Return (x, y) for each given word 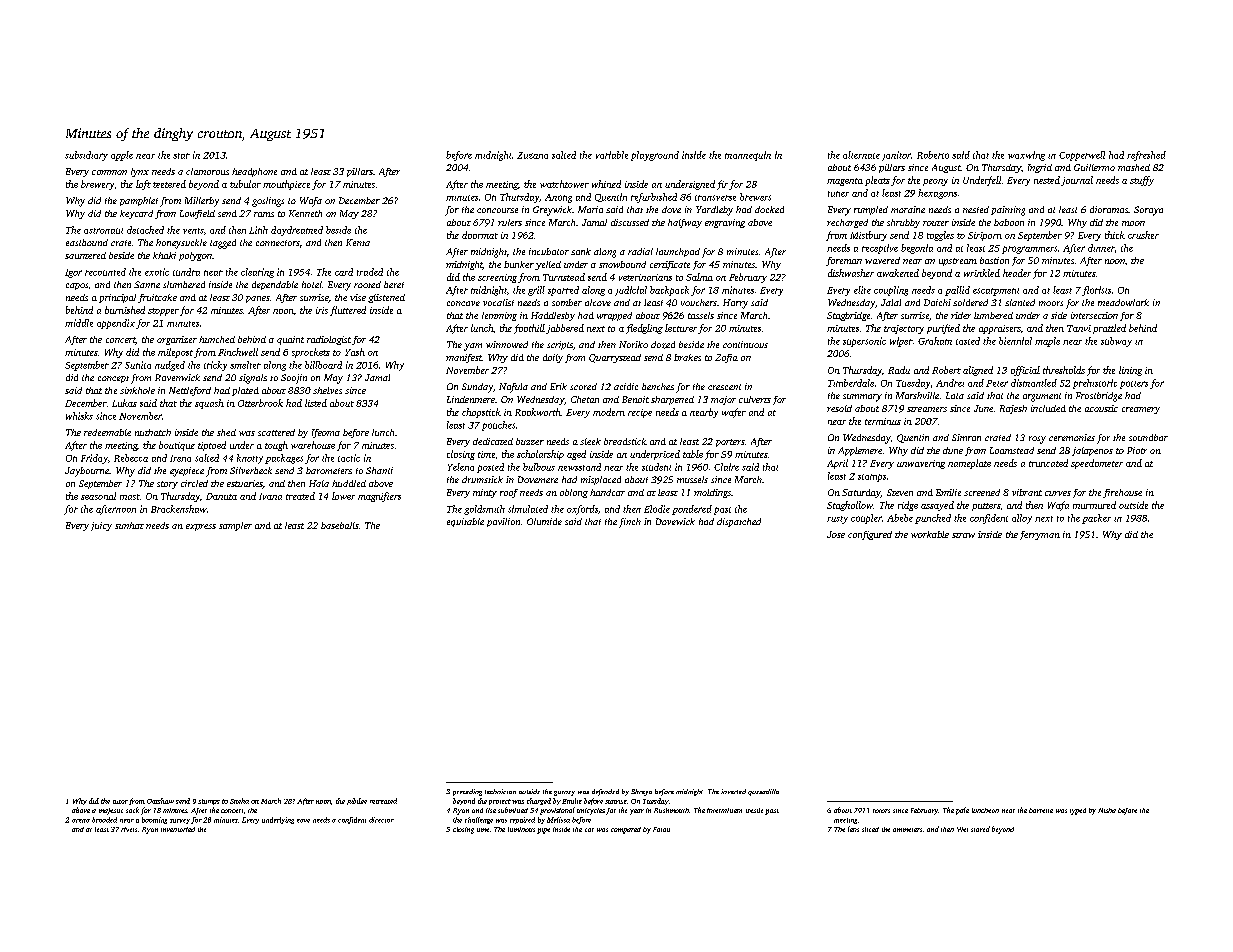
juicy (101, 526)
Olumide (544, 521)
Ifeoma (326, 433)
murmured (1094, 505)
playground (655, 156)
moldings (712, 493)
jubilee (357, 801)
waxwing (1026, 156)
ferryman (1040, 535)
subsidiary (86, 156)
